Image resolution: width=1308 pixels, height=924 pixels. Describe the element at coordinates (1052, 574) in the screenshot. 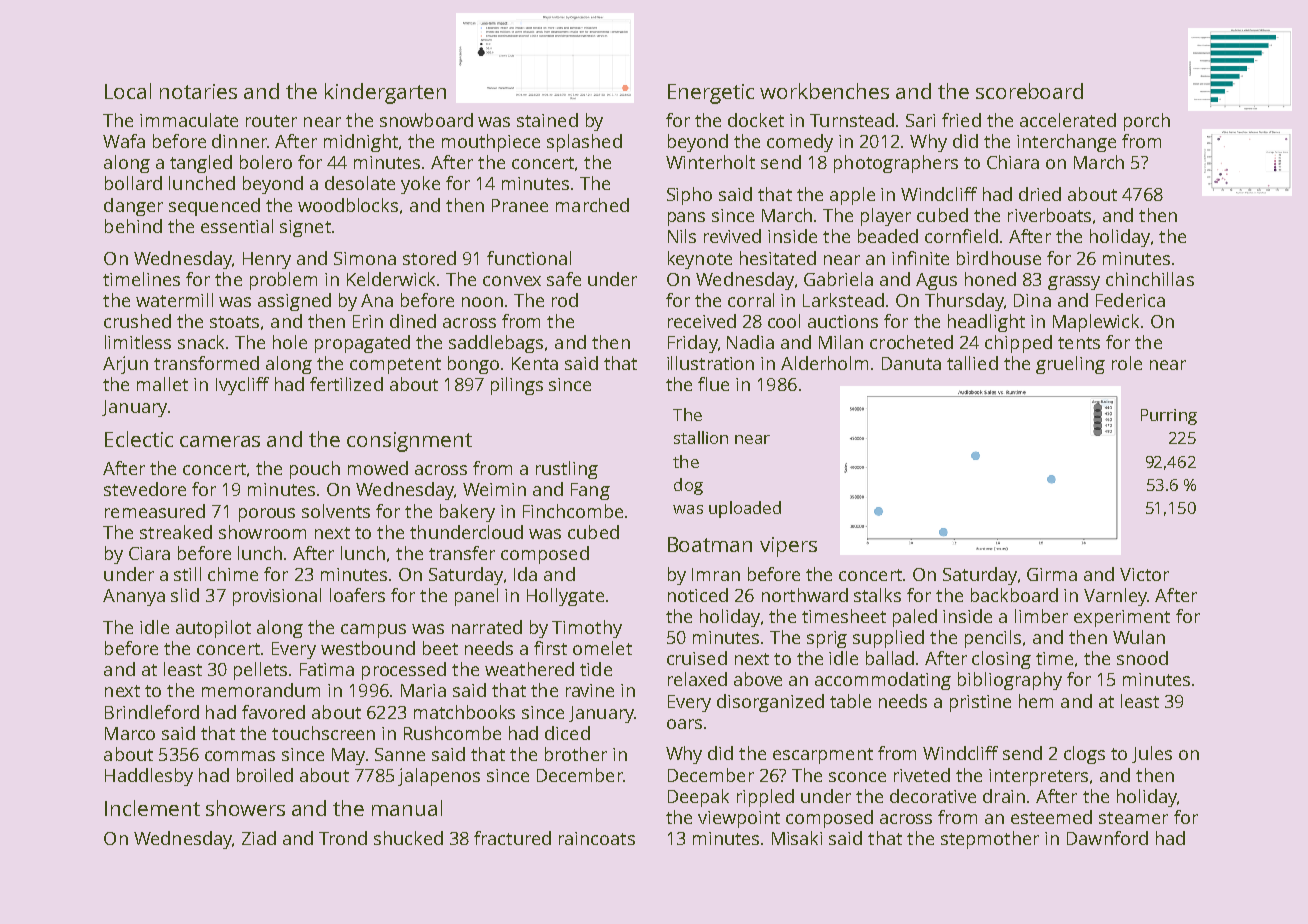

I see `Girma` at that location.
